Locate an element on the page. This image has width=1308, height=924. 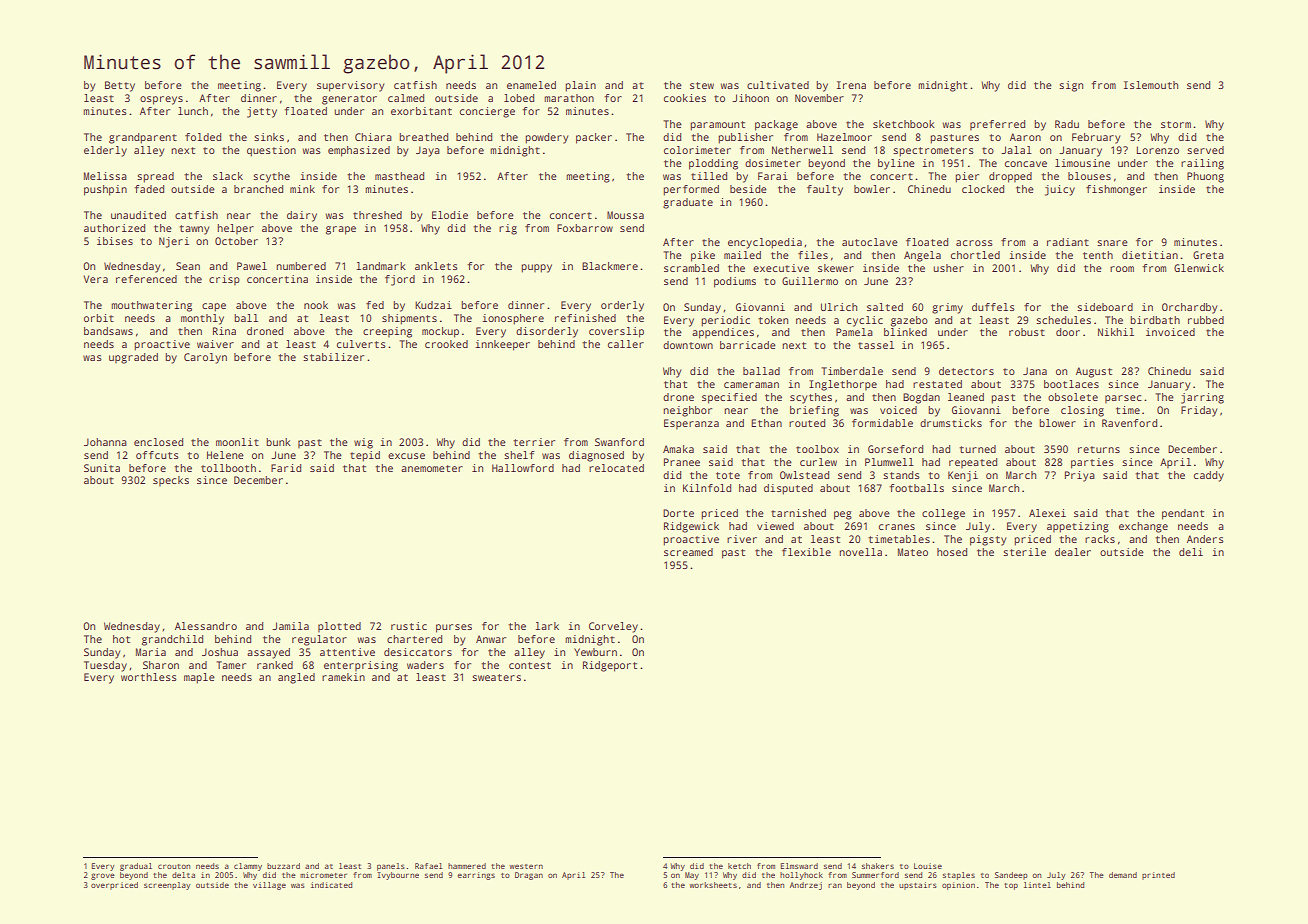
Elmsward is located at coordinates (799, 866).
